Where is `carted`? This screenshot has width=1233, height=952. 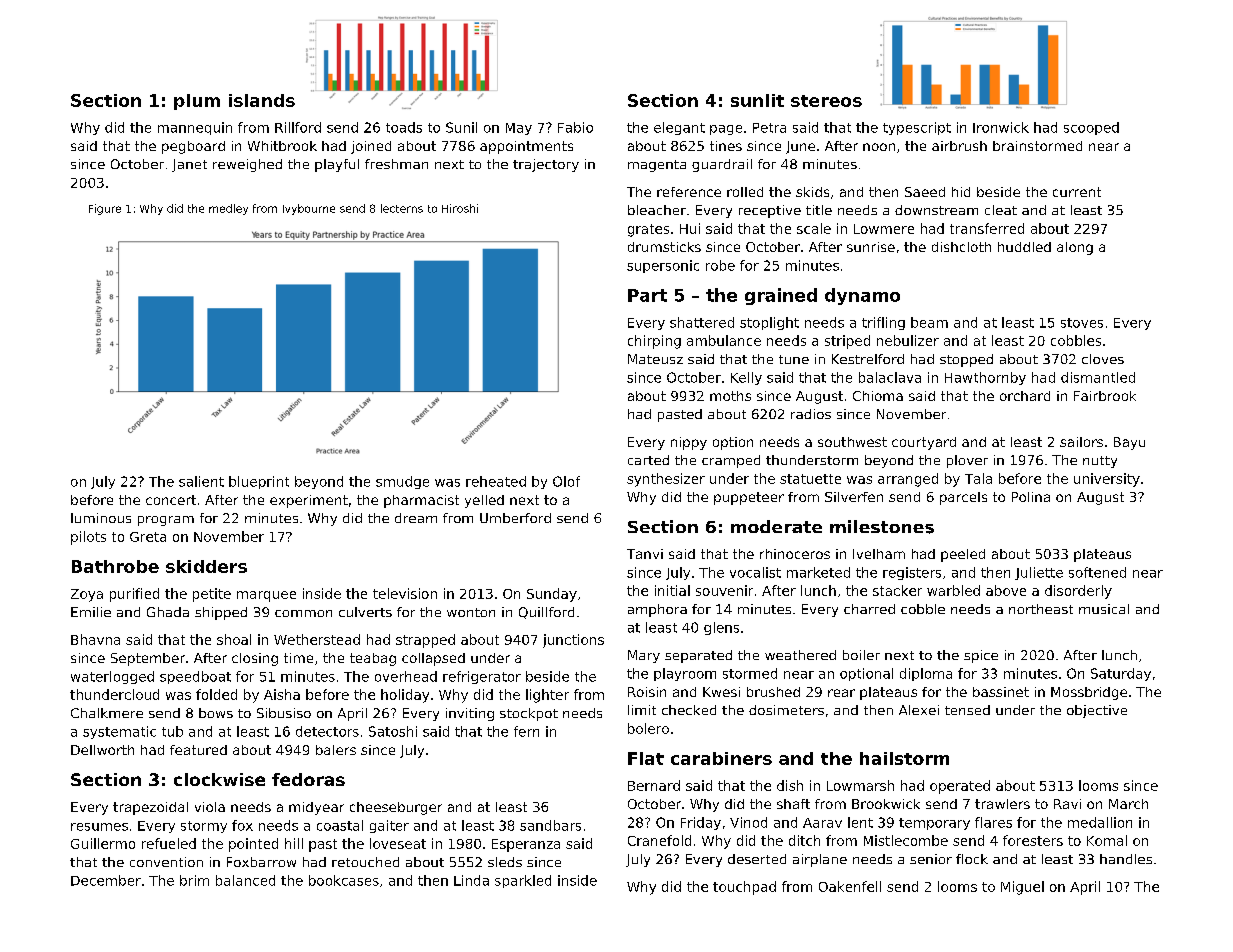
carted is located at coordinates (648, 460).
